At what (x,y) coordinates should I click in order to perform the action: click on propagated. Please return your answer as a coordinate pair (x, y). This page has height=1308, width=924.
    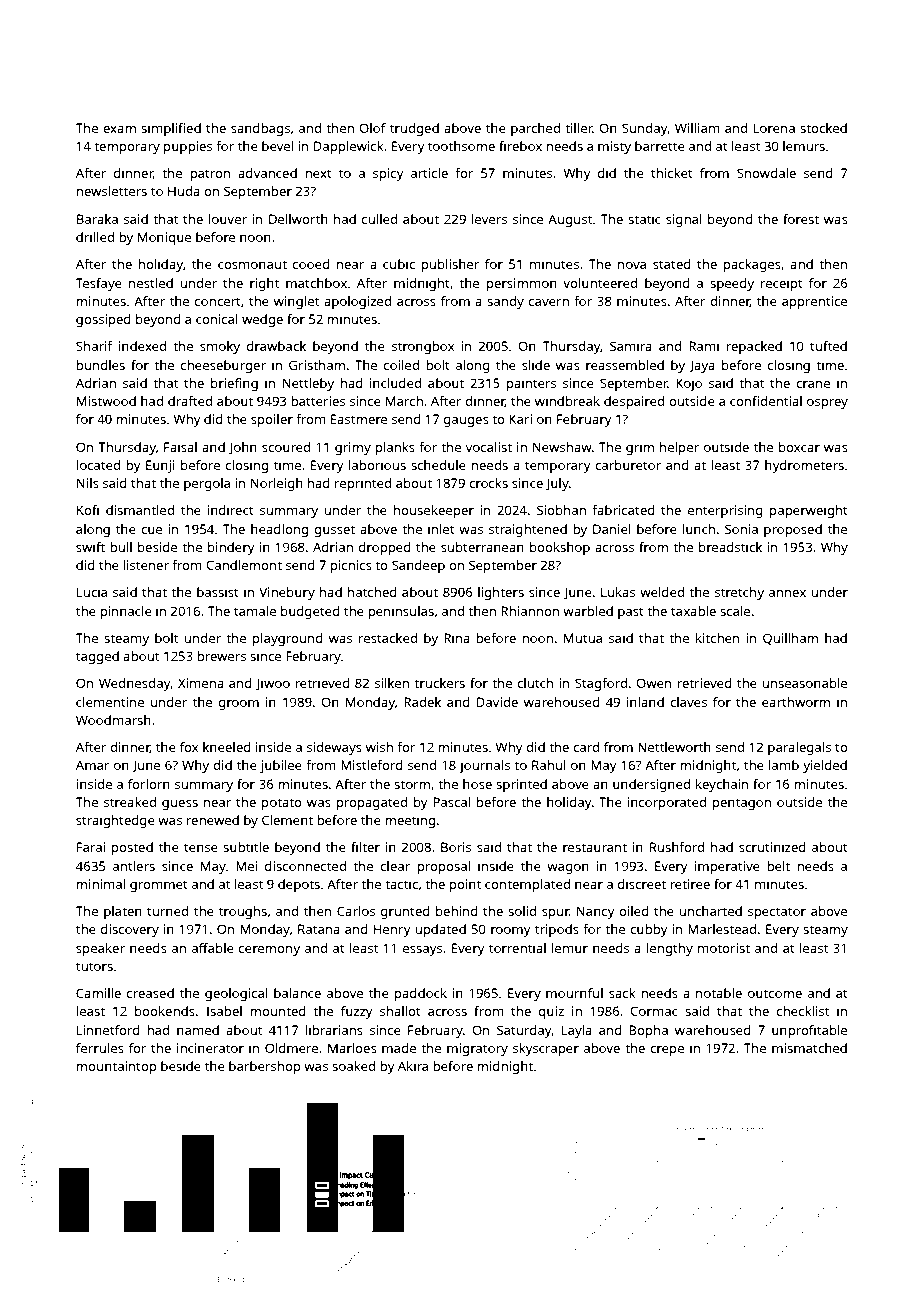
    Looking at the image, I should click on (371, 803).
